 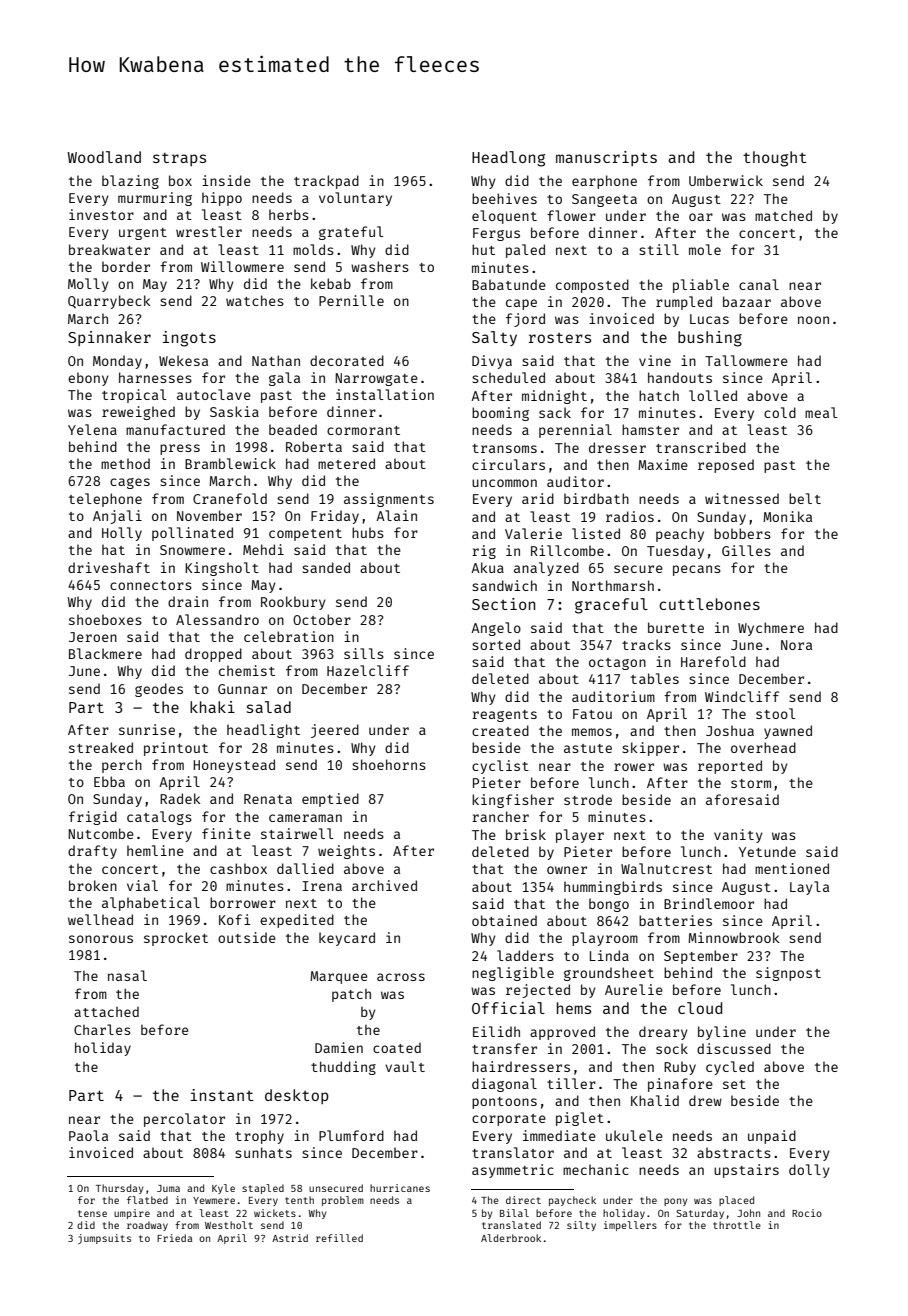 What do you see at coordinates (363, 430) in the page?
I see `cormorant` at bounding box center [363, 430].
